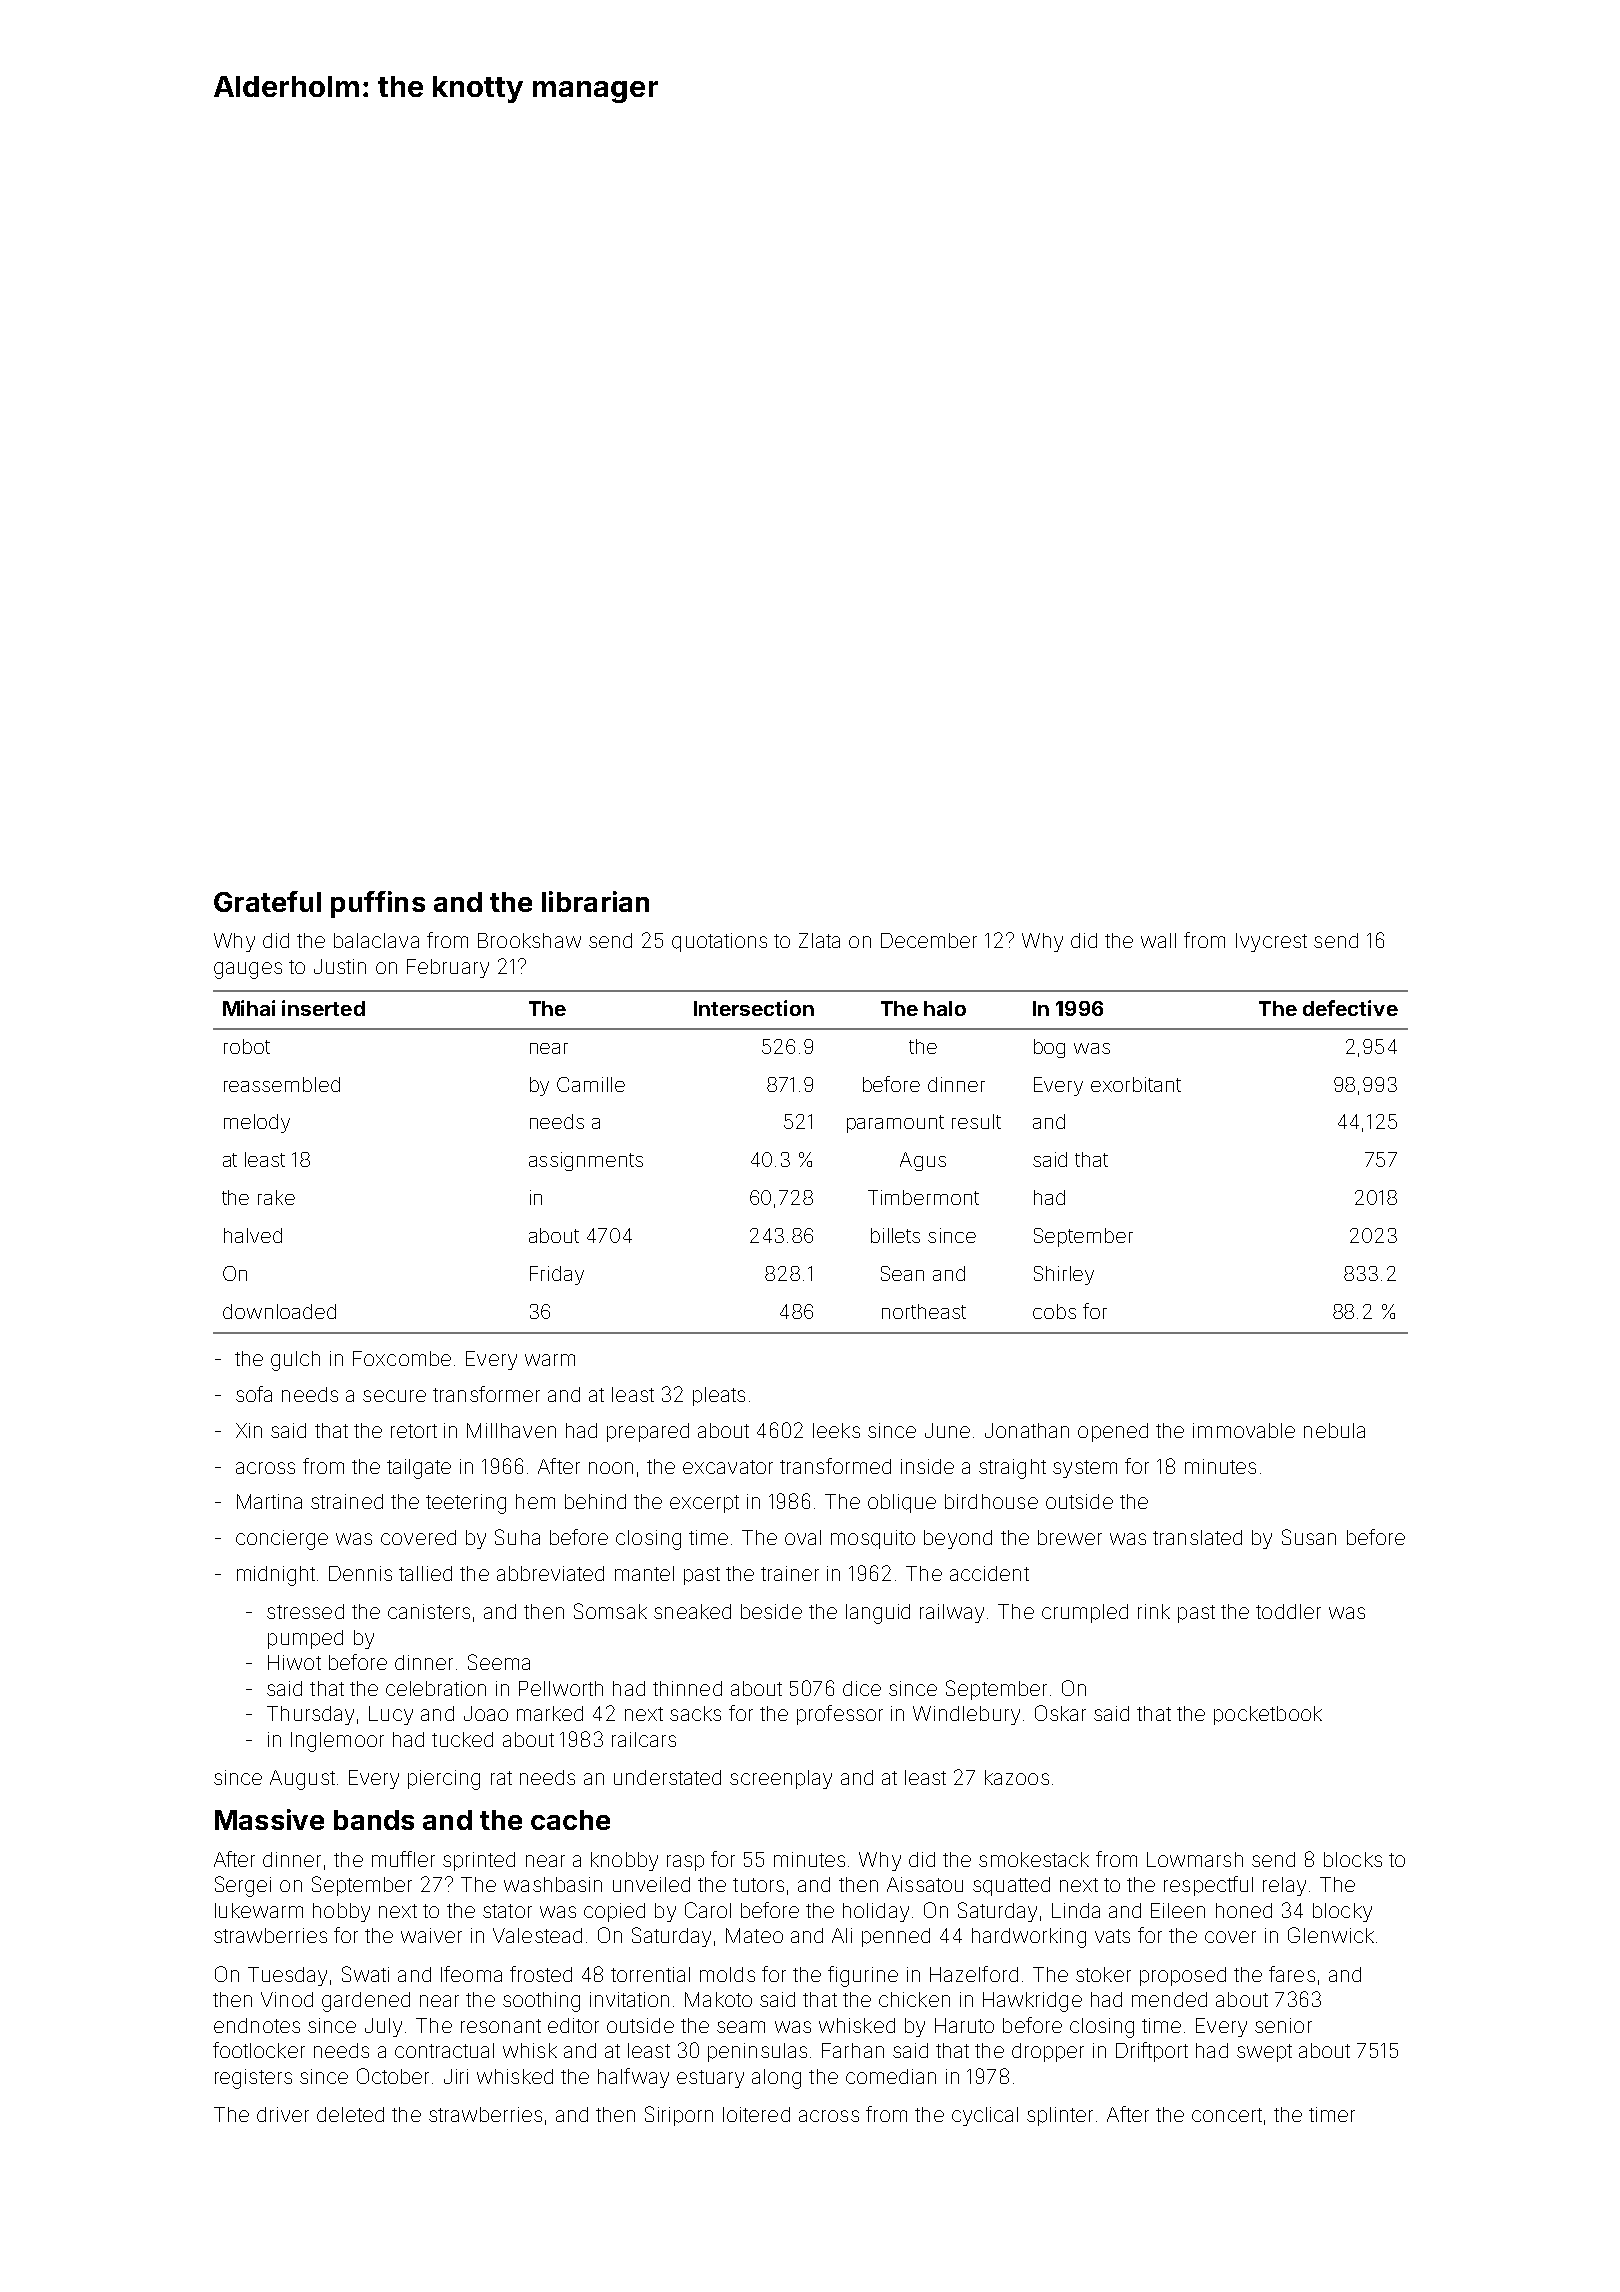 This document has width=1620, height=2292. What do you see at coordinates (378, 904) in the document?
I see `puffins` at bounding box center [378, 904].
